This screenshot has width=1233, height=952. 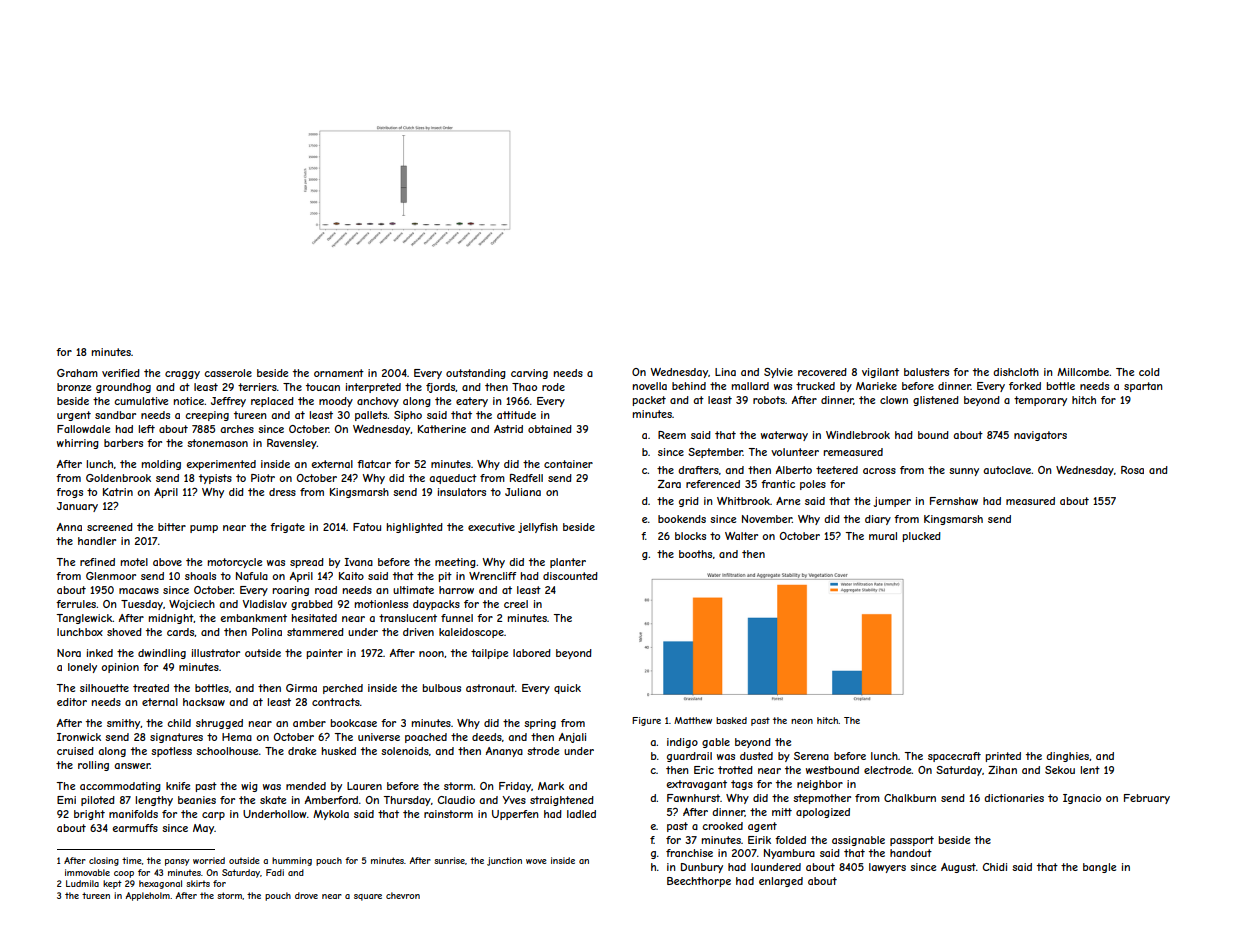 What do you see at coordinates (403, 895) in the screenshot?
I see `chevron` at bounding box center [403, 895].
